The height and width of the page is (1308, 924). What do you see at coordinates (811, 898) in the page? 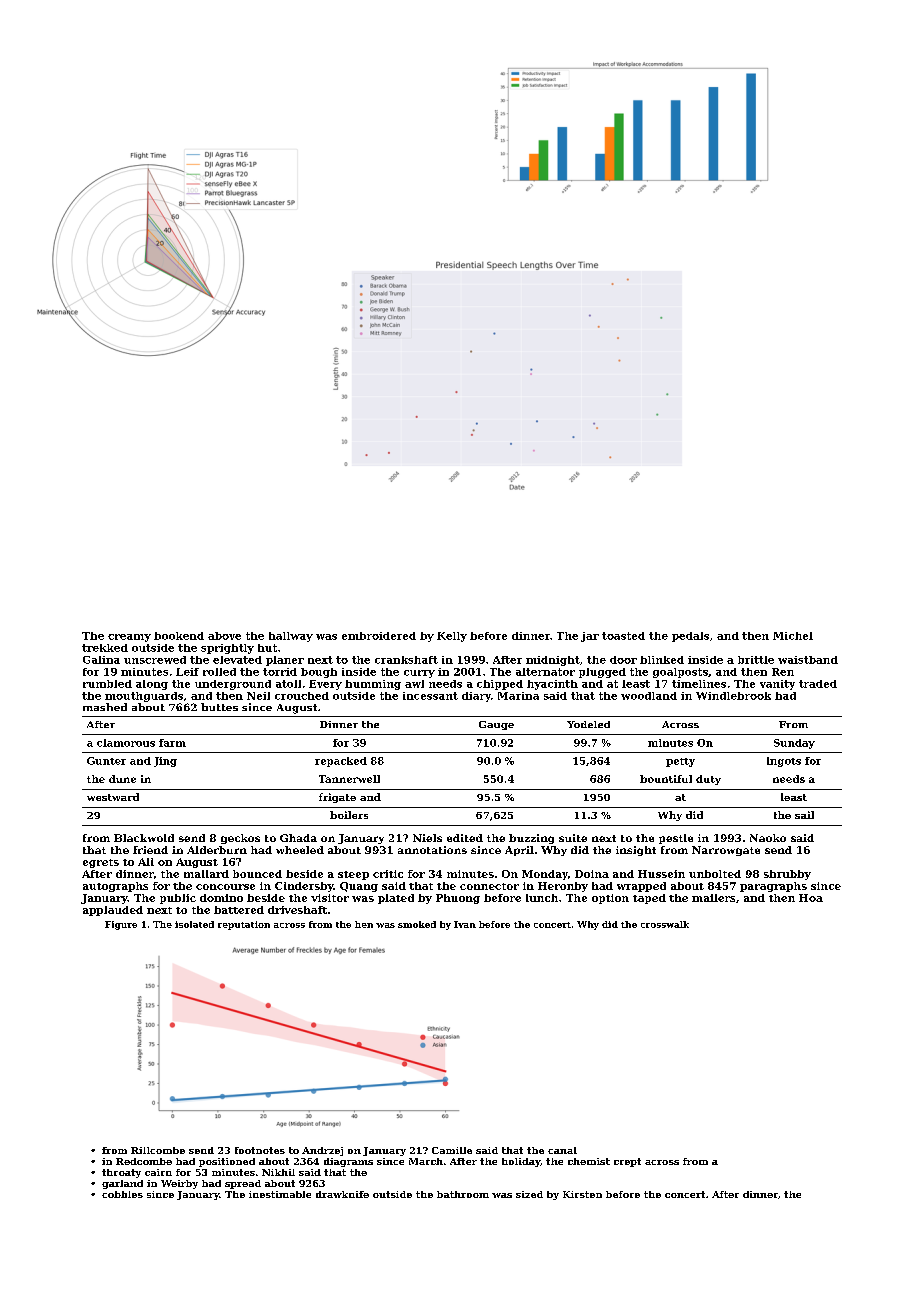
I see `Hoa` at bounding box center [811, 898].
